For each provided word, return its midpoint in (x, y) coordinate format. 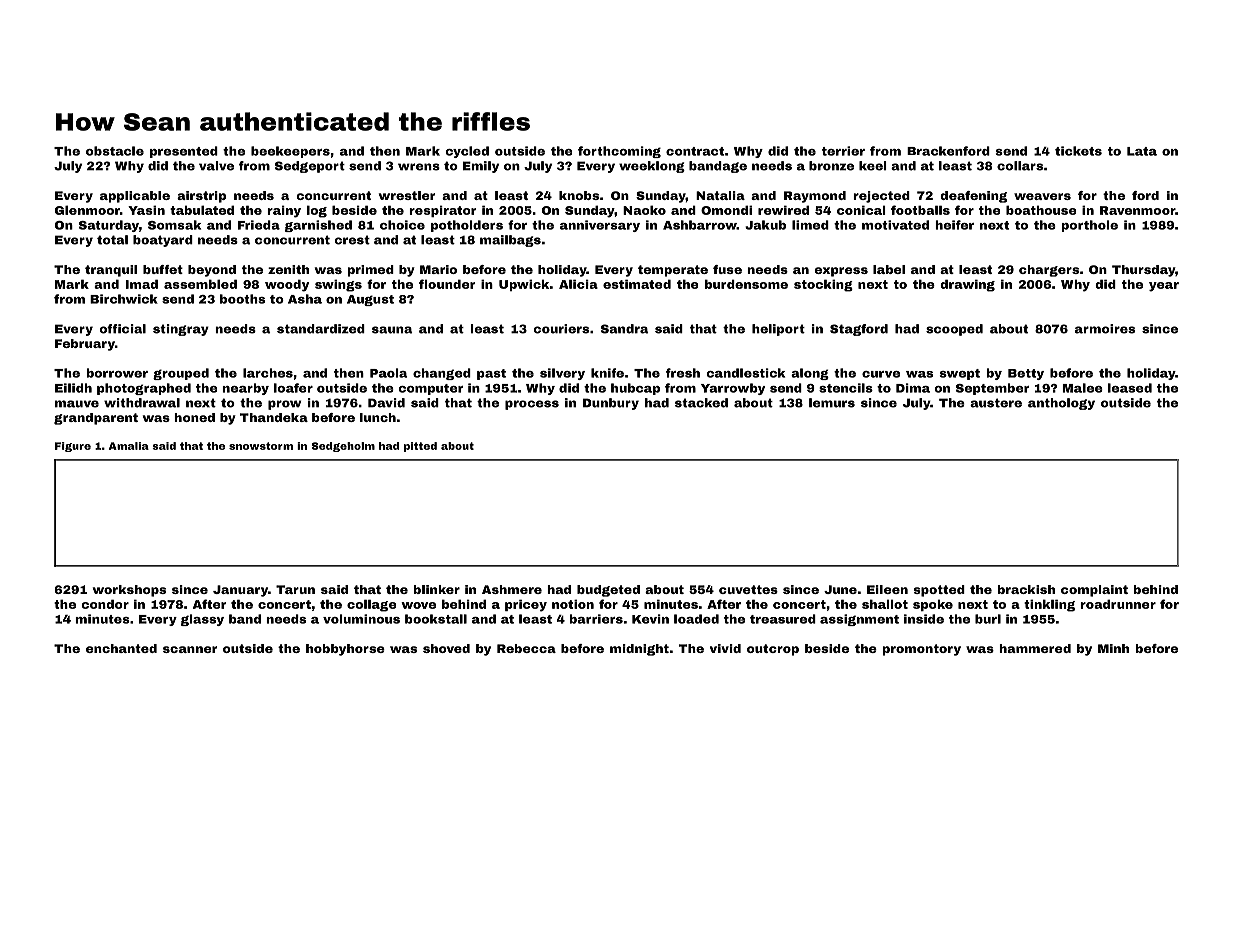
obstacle (115, 151)
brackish (1026, 589)
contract (695, 151)
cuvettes (748, 589)
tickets (1078, 151)
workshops (129, 591)
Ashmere (512, 589)
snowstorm (261, 446)
